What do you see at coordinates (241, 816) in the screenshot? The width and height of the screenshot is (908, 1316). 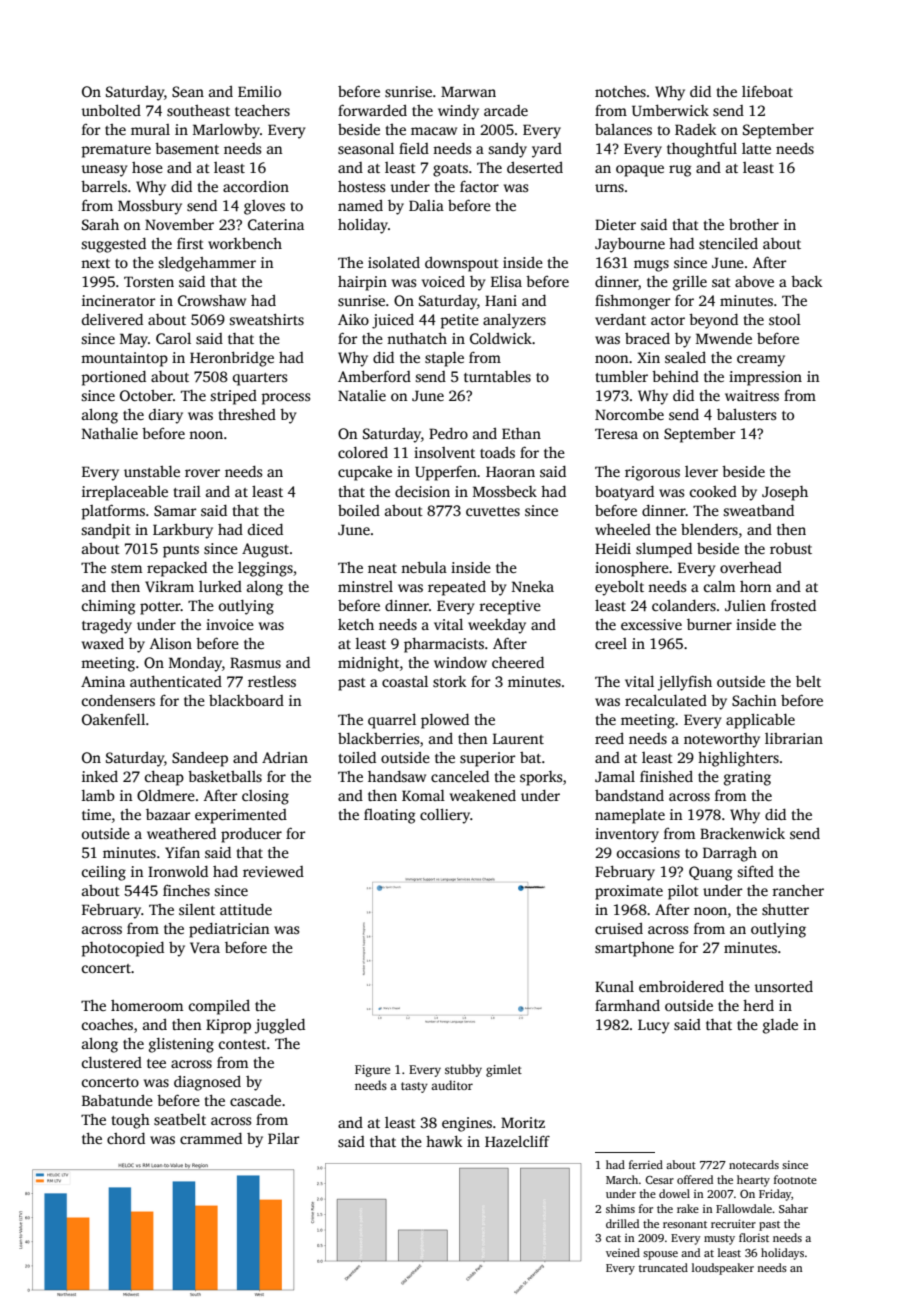 I see `experimented` at bounding box center [241, 816].
